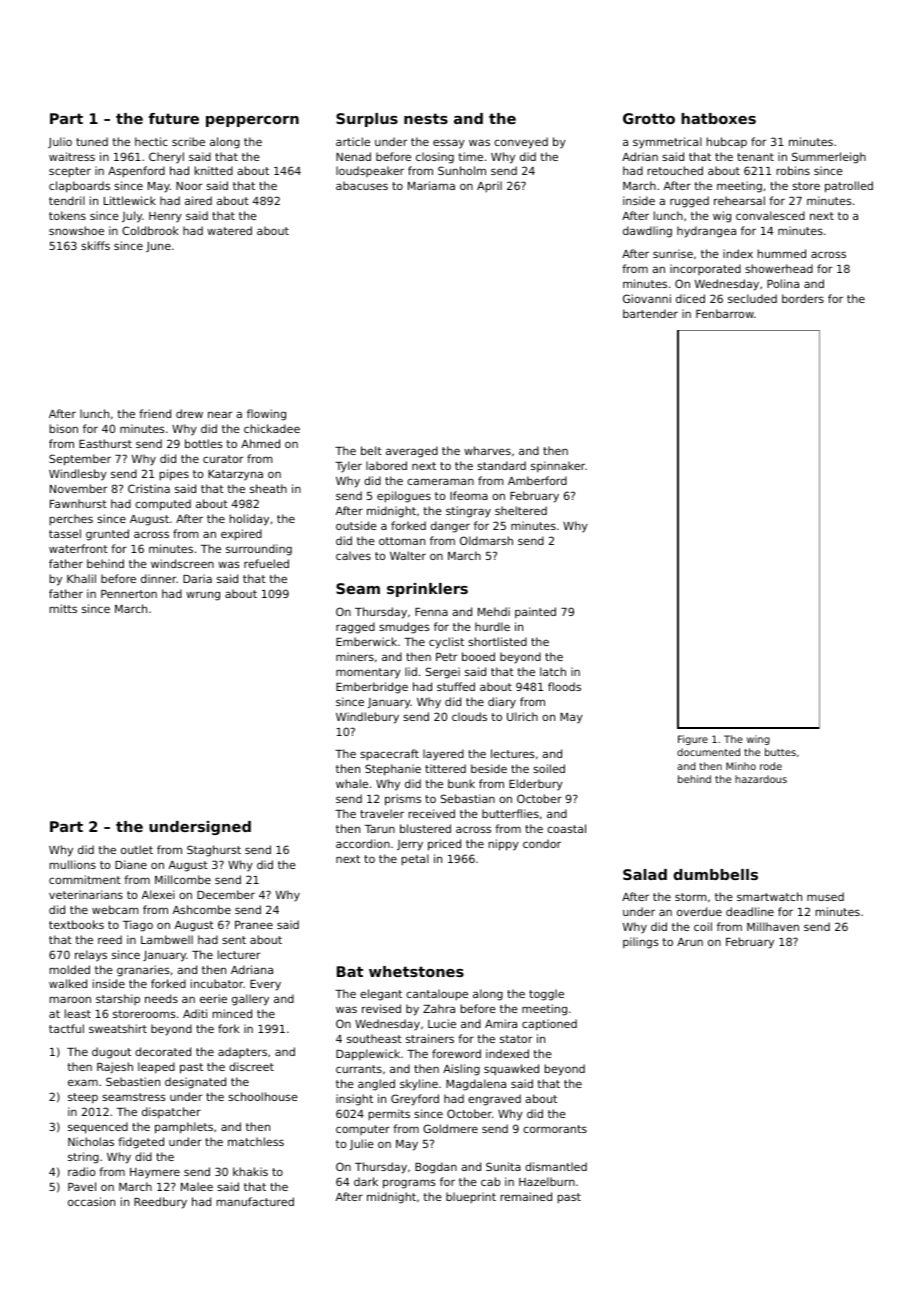  What do you see at coordinates (535, 613) in the document?
I see `painted` at bounding box center [535, 613].
